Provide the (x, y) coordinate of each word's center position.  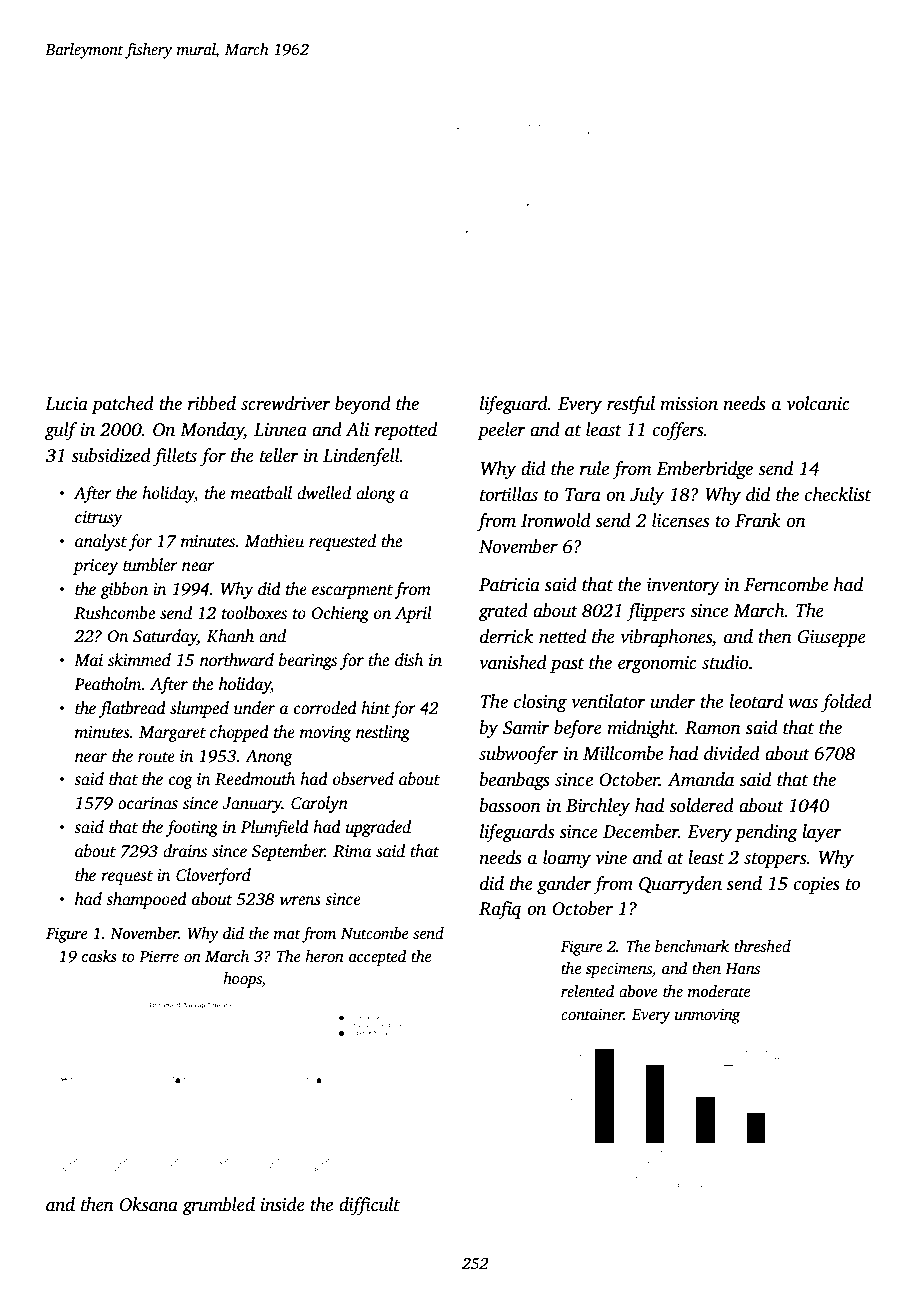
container (592, 1014)
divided (732, 753)
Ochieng (340, 614)
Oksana (149, 1204)
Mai (88, 660)
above (638, 991)
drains (185, 851)
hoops (242, 980)
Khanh (230, 635)
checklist (838, 494)
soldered (701, 805)
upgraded (378, 828)
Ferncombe (786, 584)
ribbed (212, 403)
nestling (383, 733)
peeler (501, 431)
